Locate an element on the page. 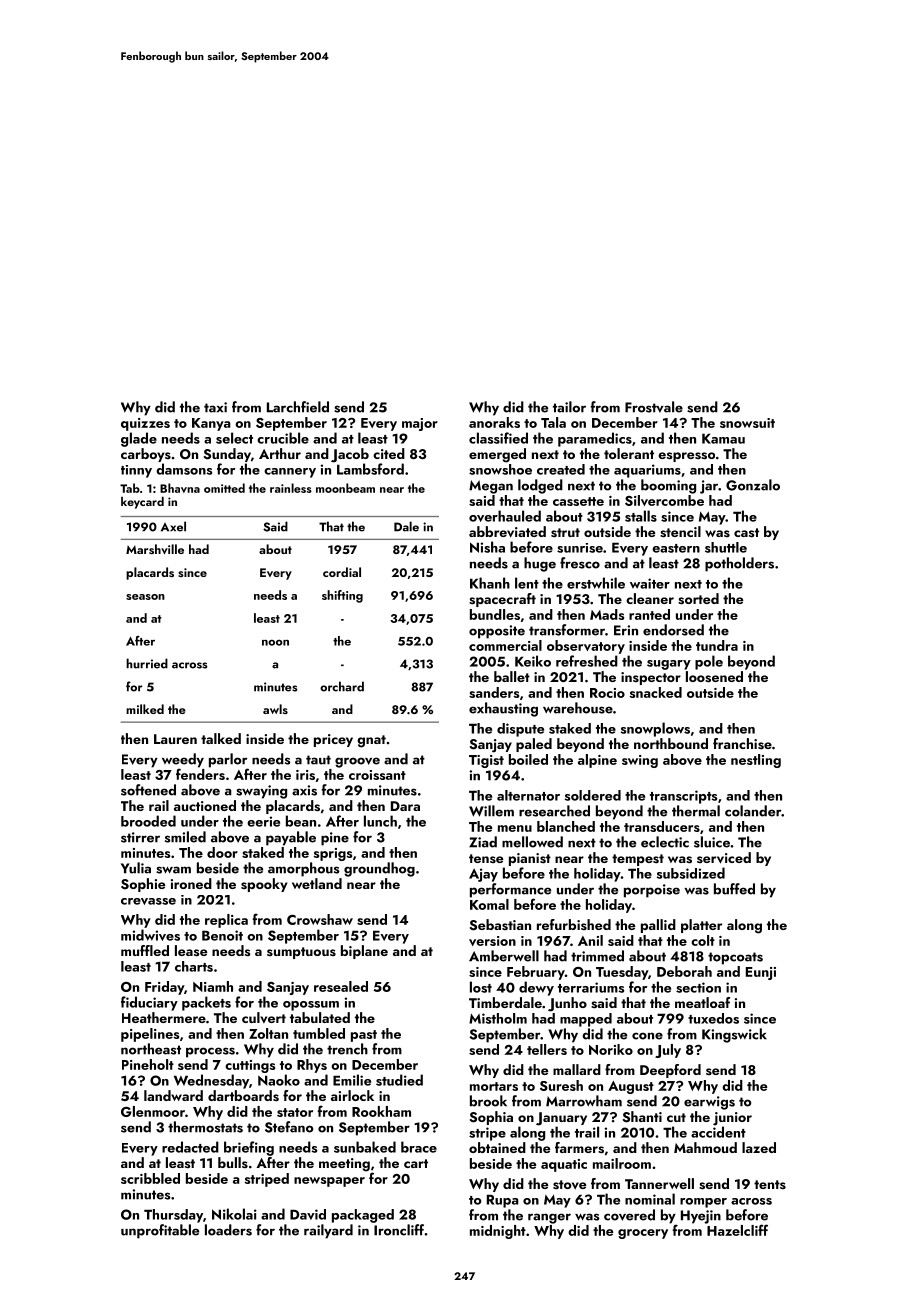 The image size is (908, 1316). scribbled is located at coordinates (150, 1178).
